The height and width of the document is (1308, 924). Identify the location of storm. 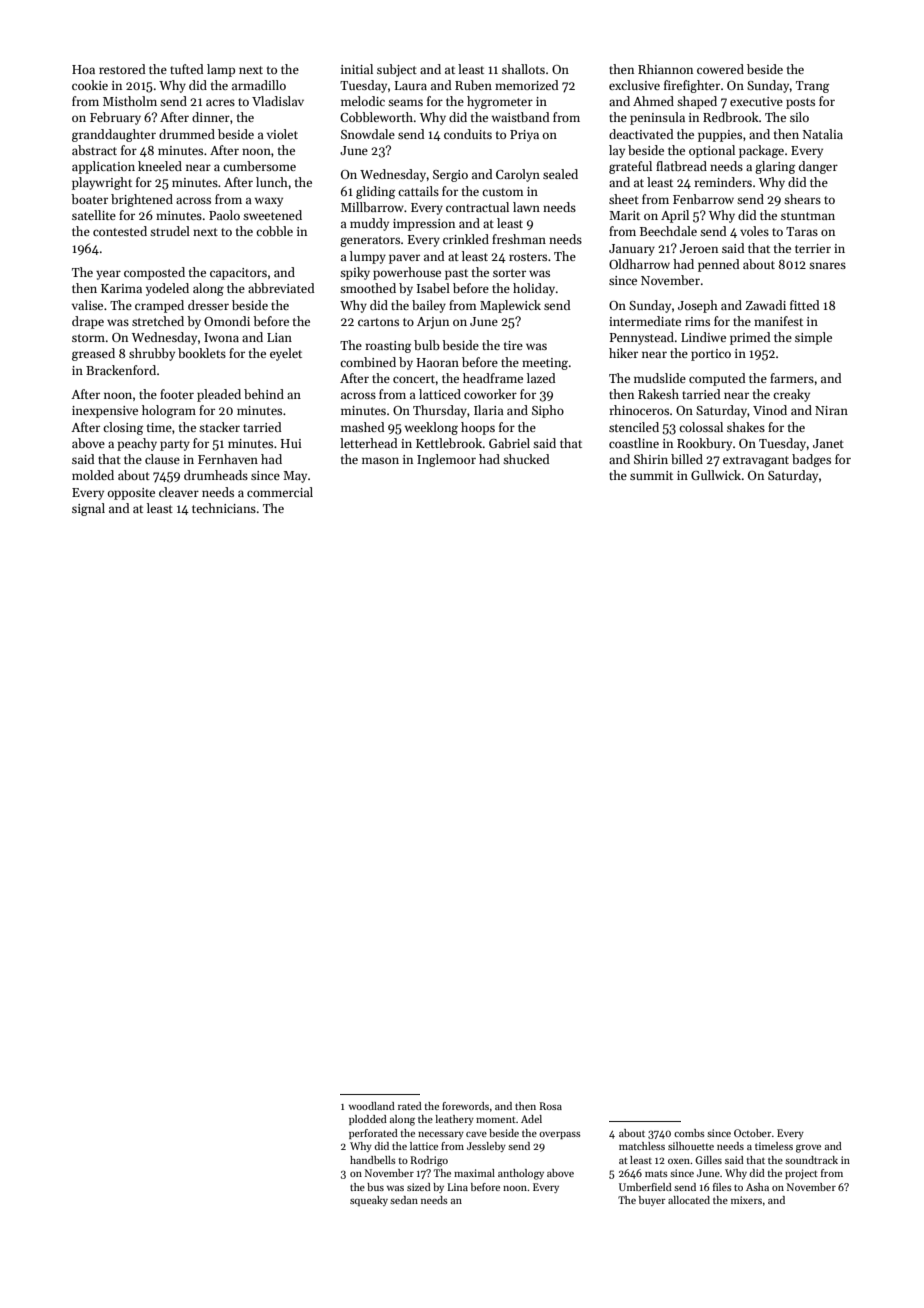
(88, 338).
